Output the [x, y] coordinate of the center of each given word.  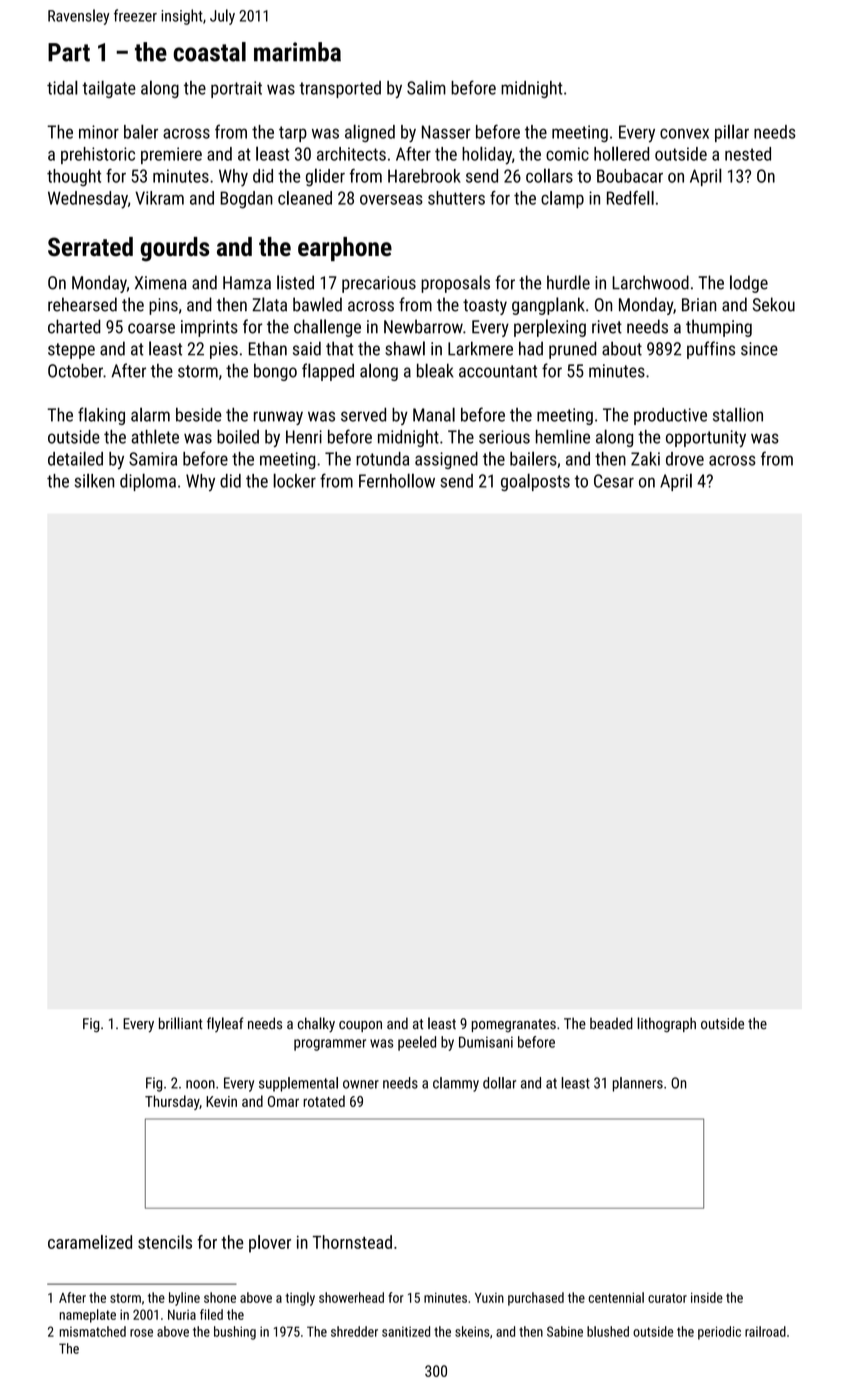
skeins [472, 1331]
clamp [562, 199]
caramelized [90, 1242]
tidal [62, 87]
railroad [765, 1331]
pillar [732, 133]
